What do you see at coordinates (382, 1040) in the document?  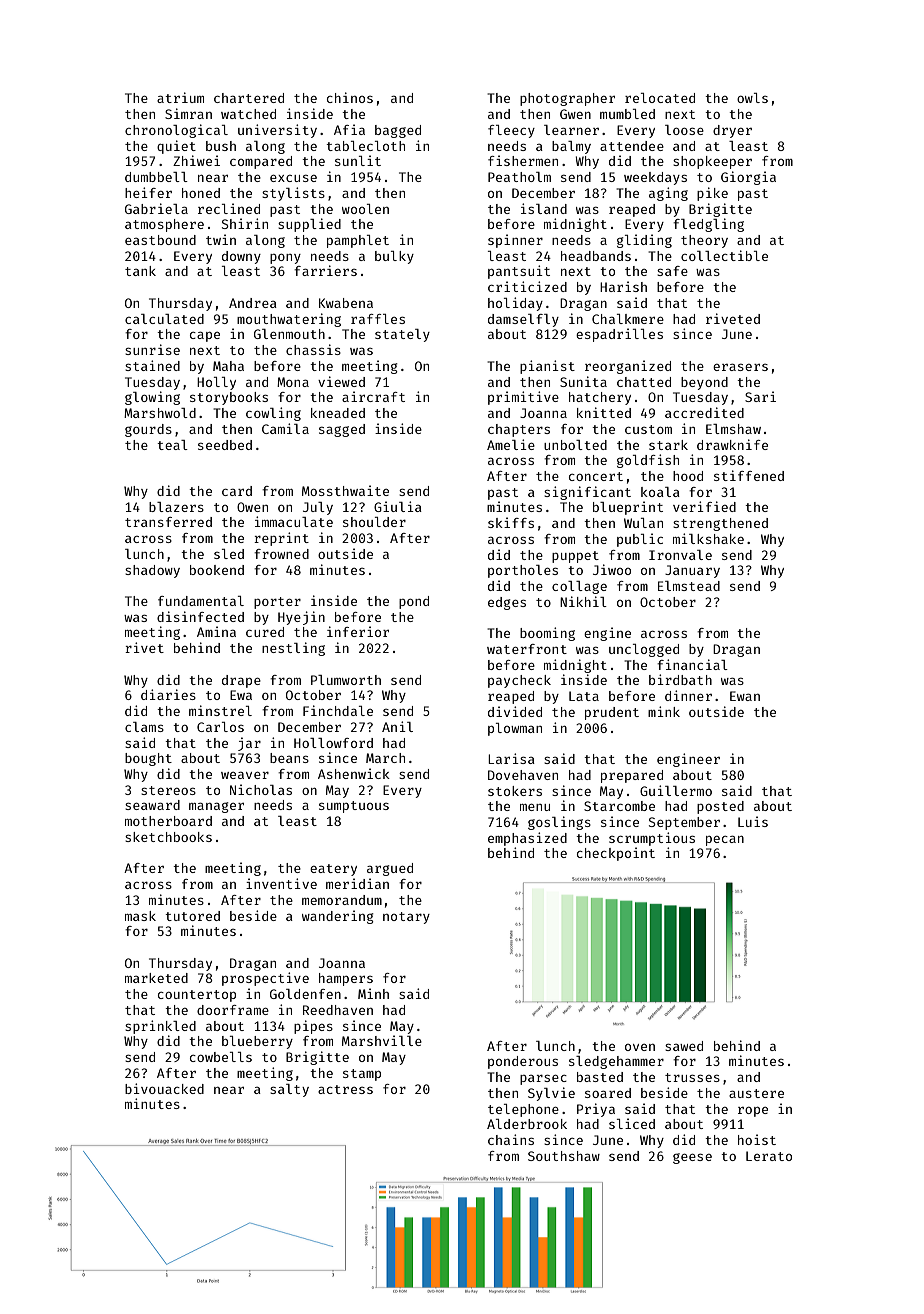 I see `Marshville` at bounding box center [382, 1040].
